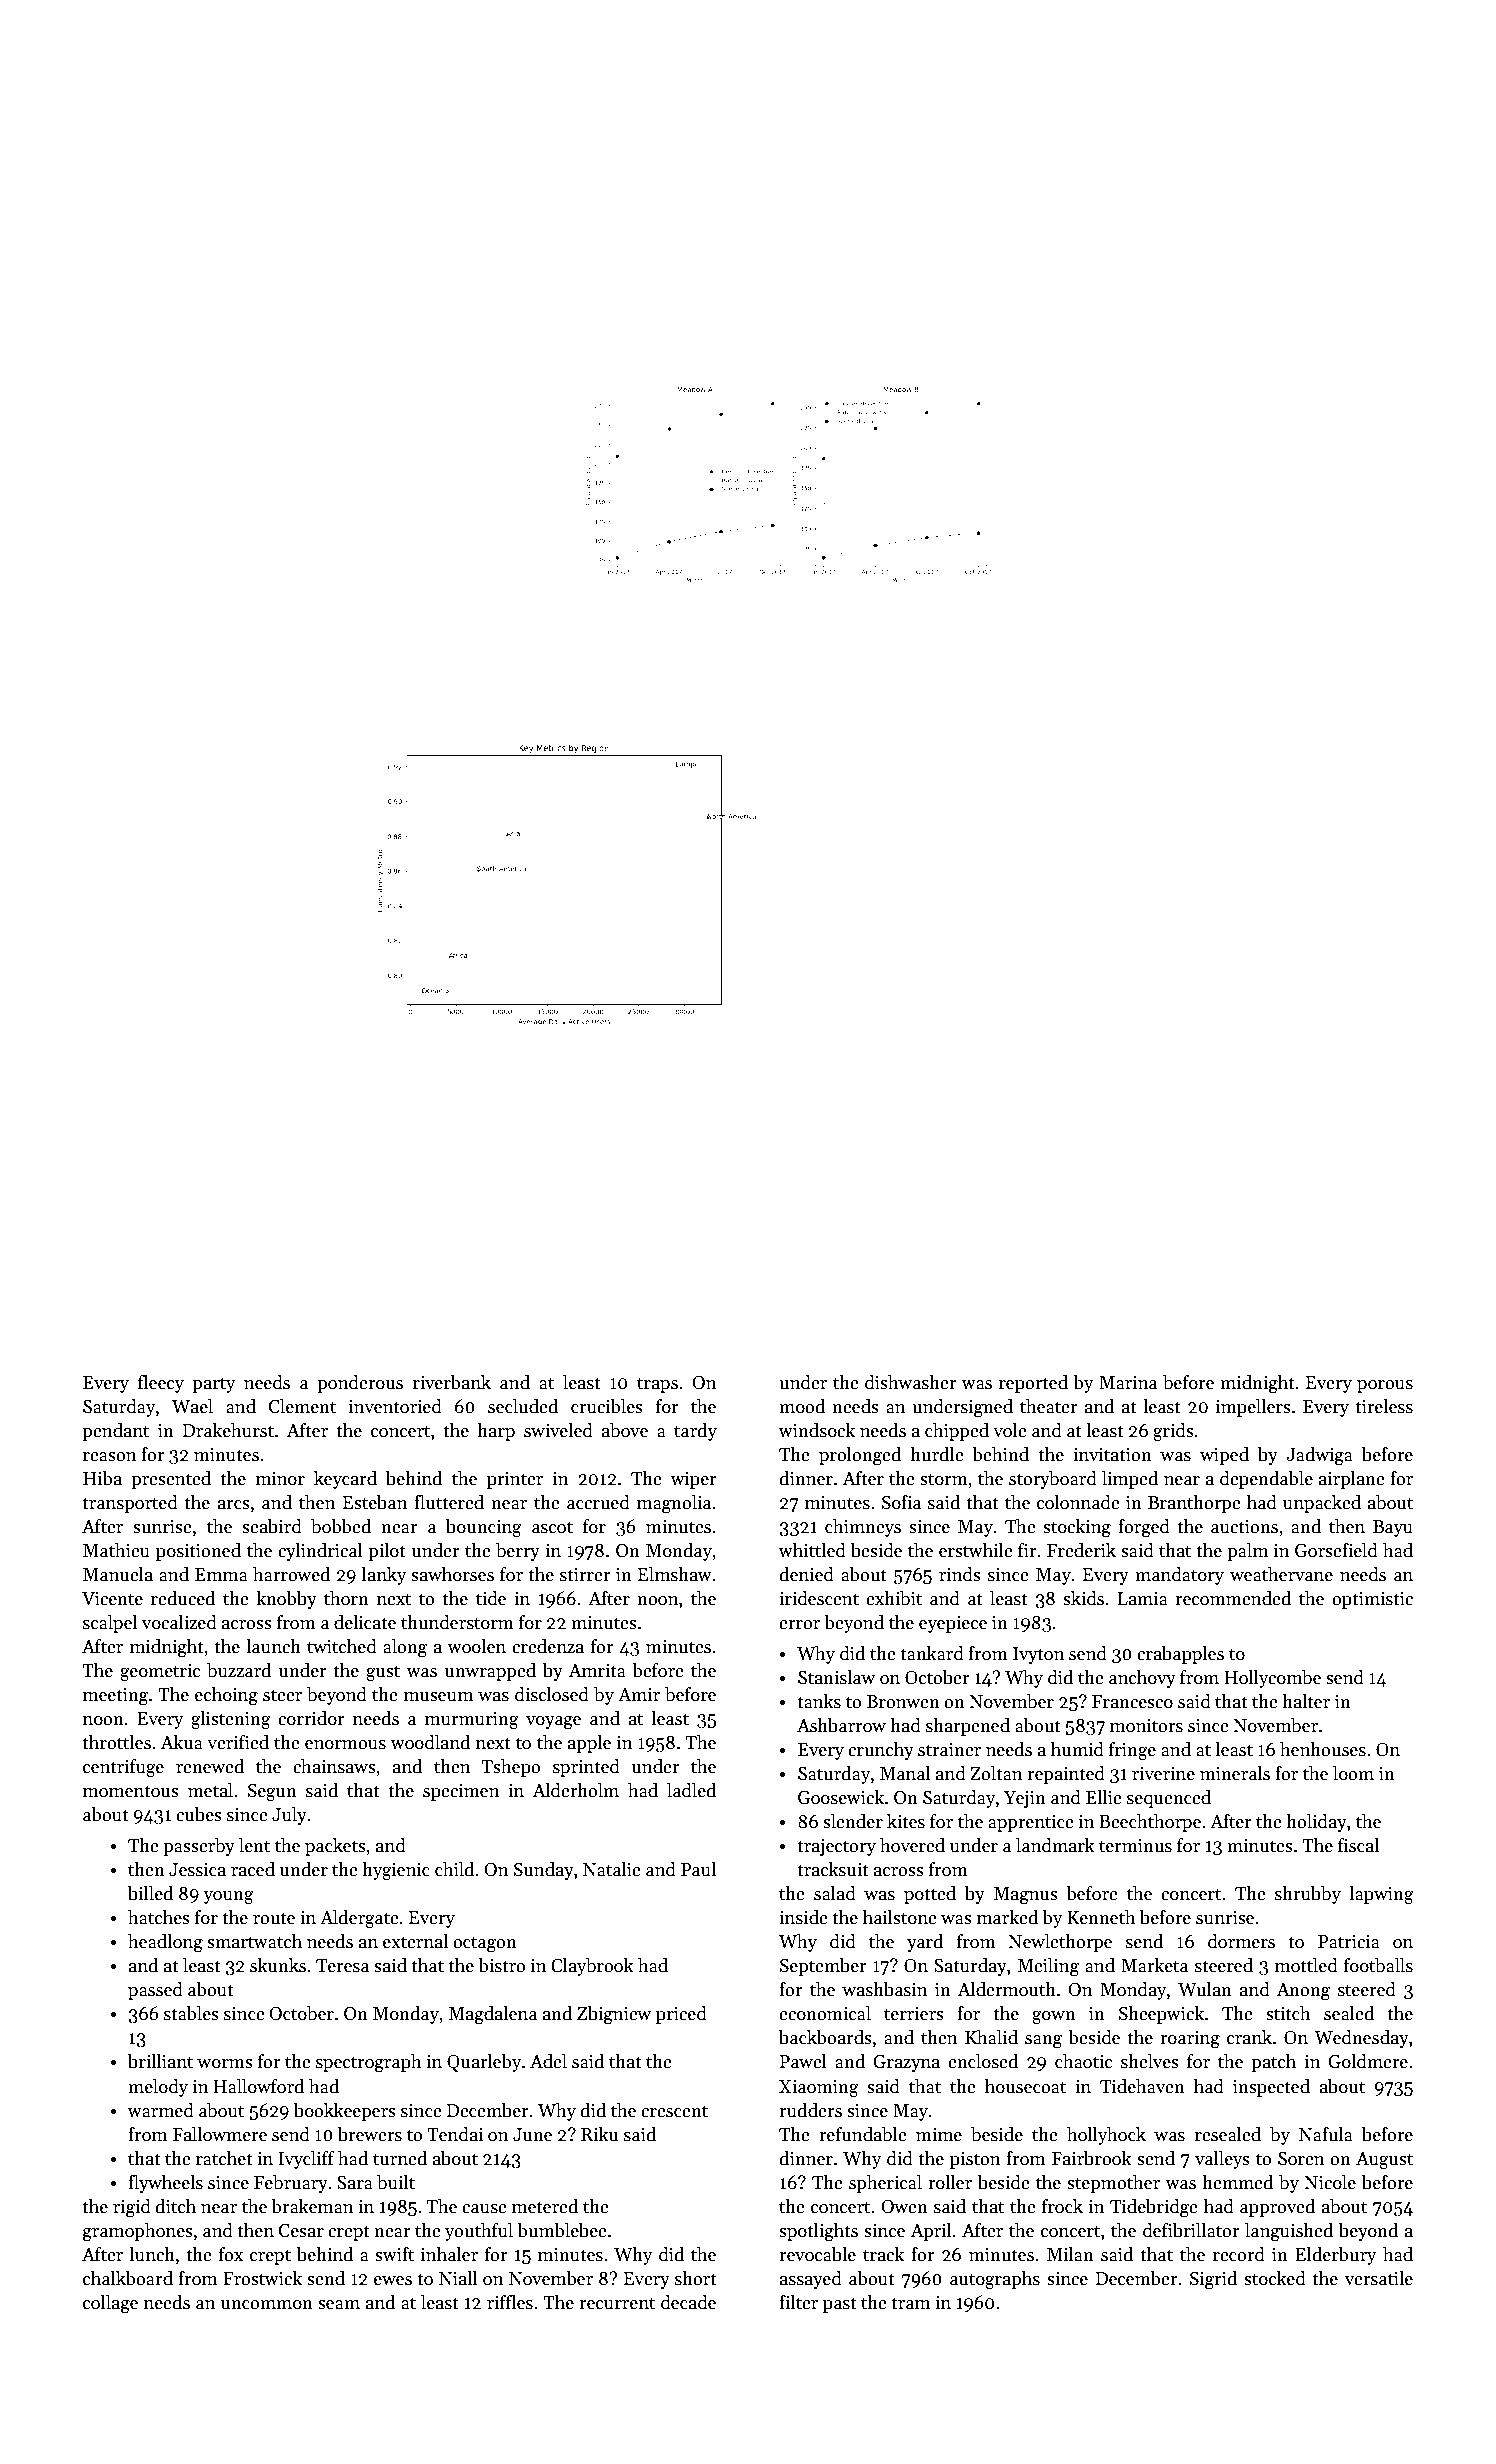 The image size is (1496, 2464). Describe the element at coordinates (693, 1480) in the screenshot. I see `wiper` at that location.
